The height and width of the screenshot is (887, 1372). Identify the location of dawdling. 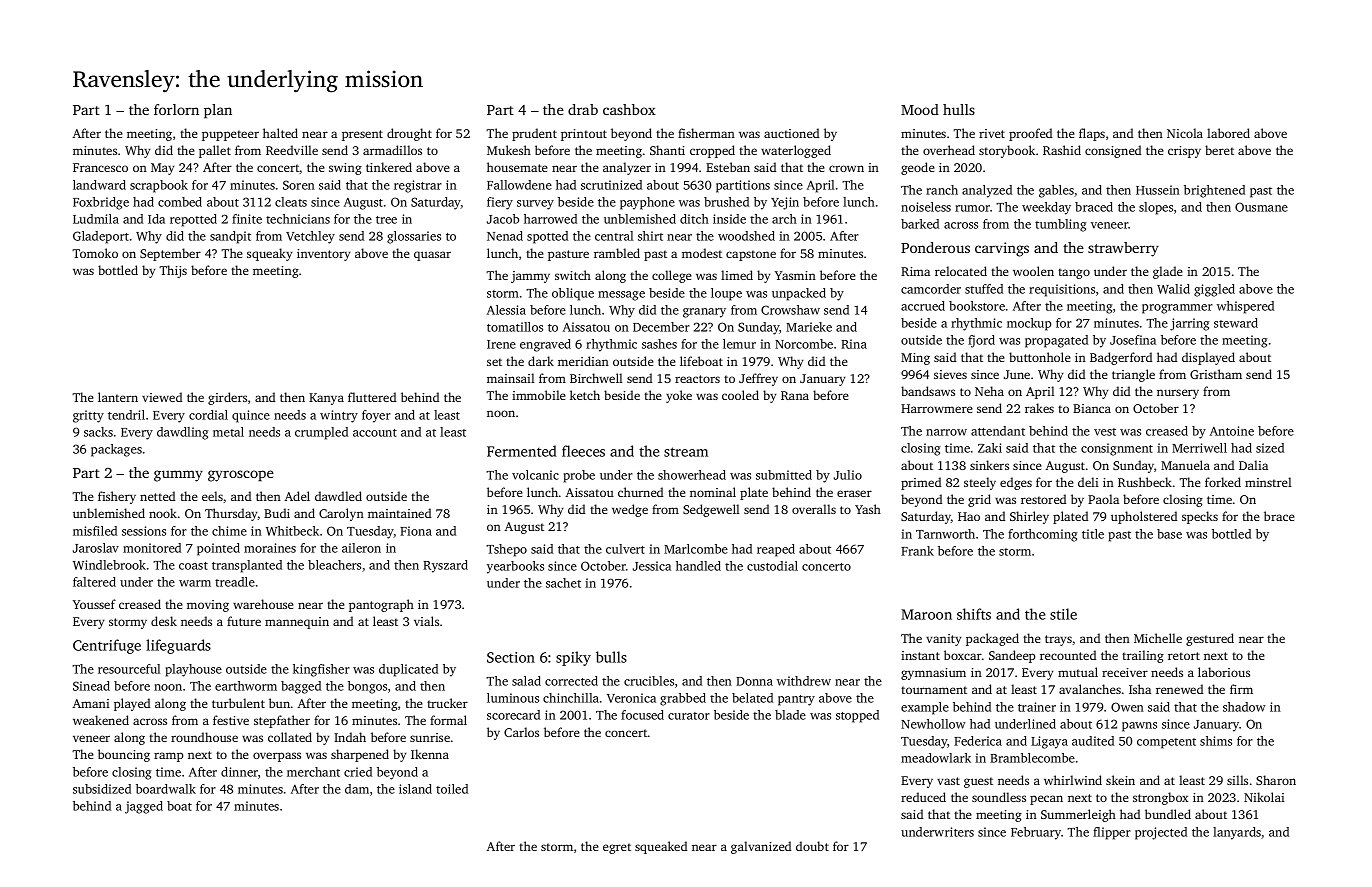
(183, 433).
